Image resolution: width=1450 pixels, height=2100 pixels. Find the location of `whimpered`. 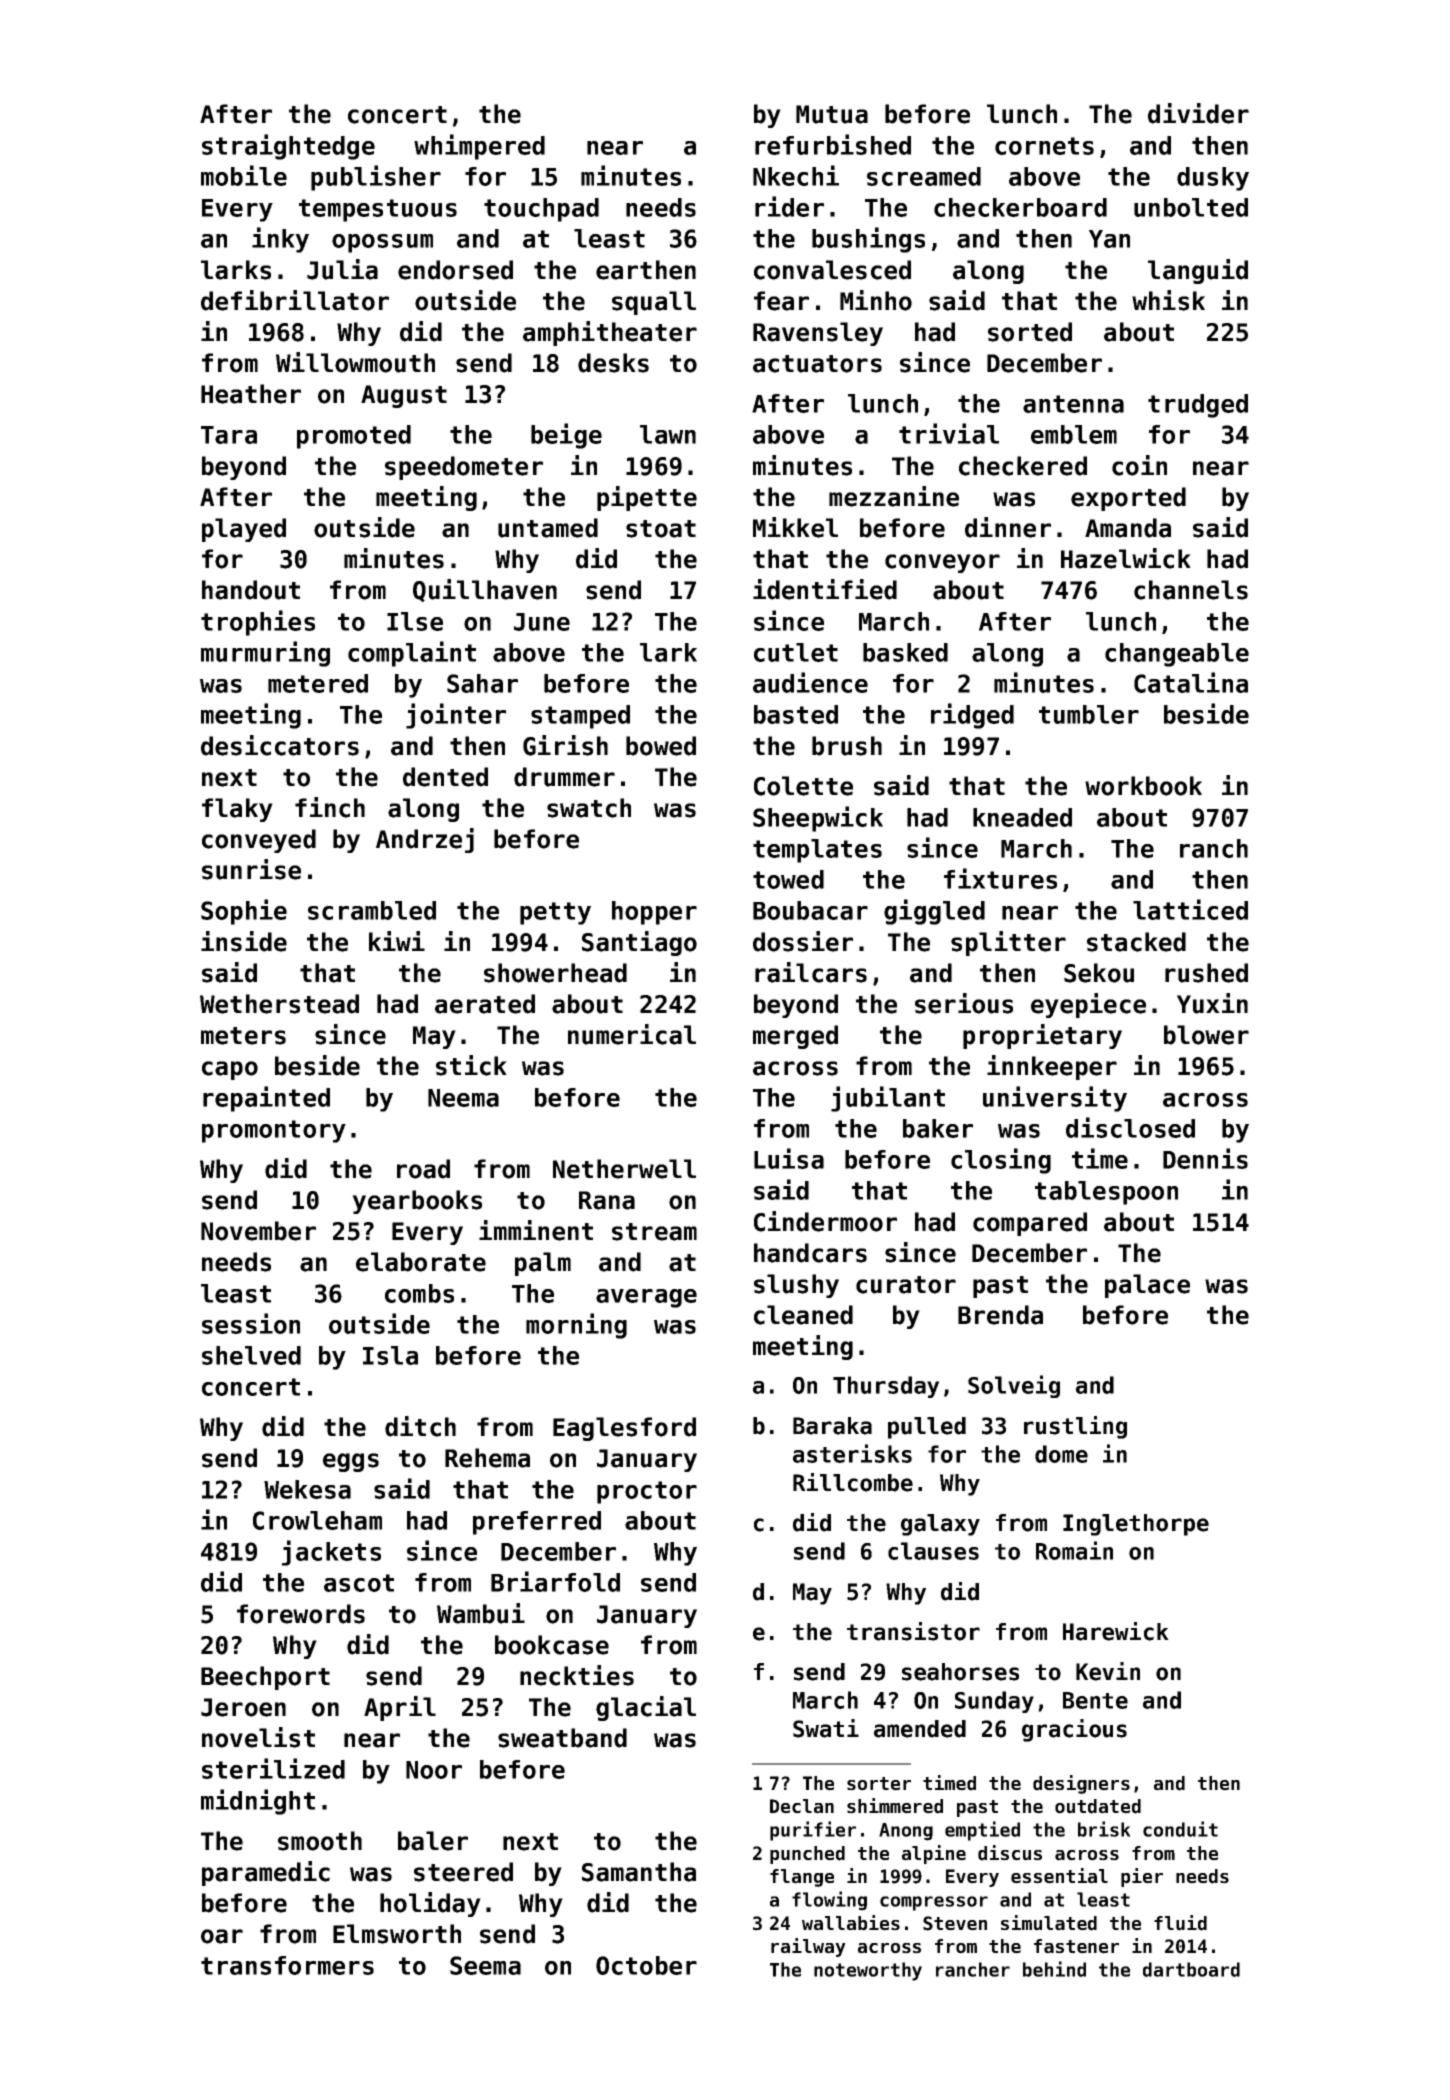

whimpered is located at coordinates (479, 147).
